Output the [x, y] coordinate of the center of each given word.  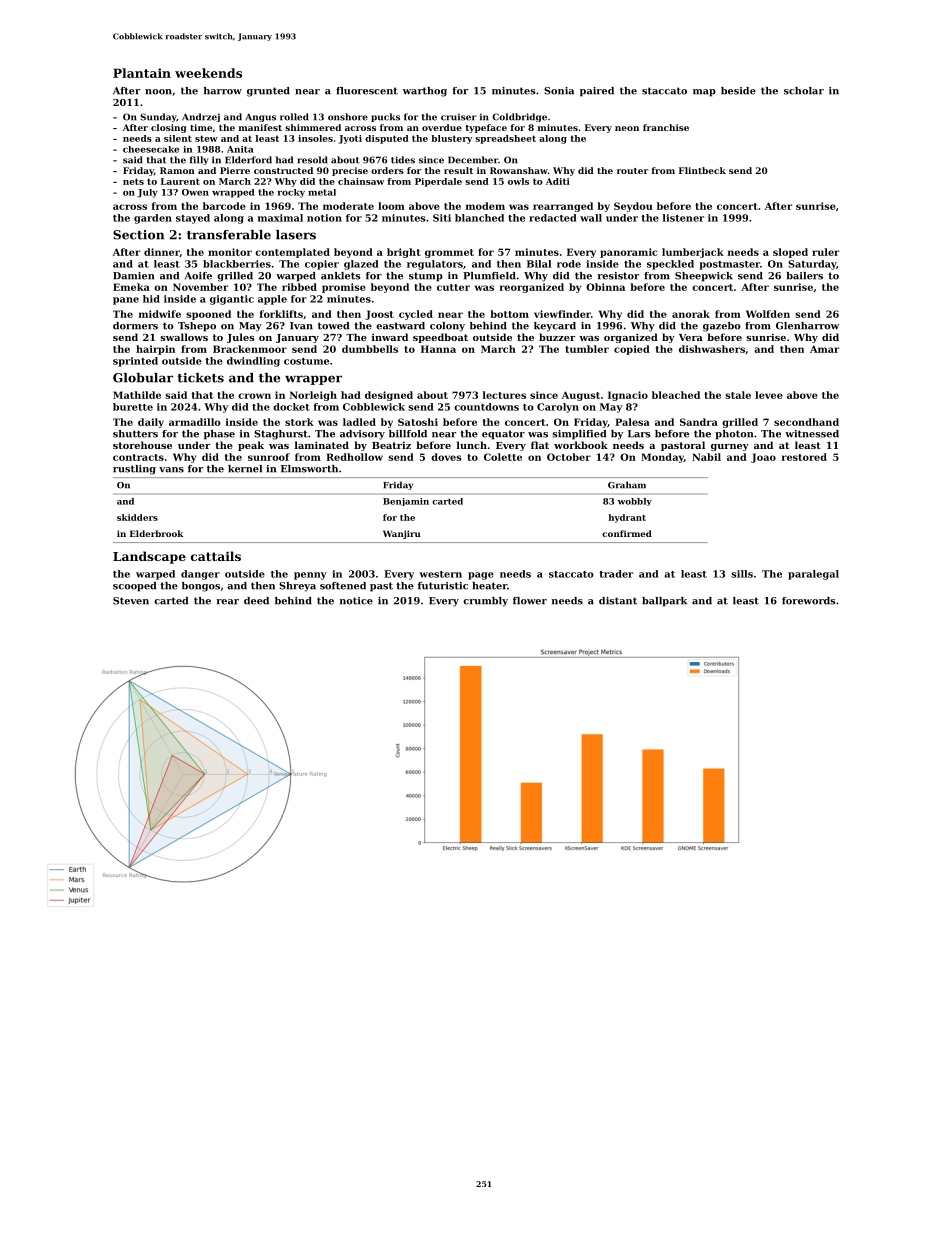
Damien [133, 276]
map [704, 93]
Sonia [559, 91]
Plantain [142, 73]
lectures [504, 395]
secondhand [806, 422]
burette [133, 407]
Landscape [149, 557]
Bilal [539, 264]
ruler [825, 252]
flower [530, 601]
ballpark [664, 602]
